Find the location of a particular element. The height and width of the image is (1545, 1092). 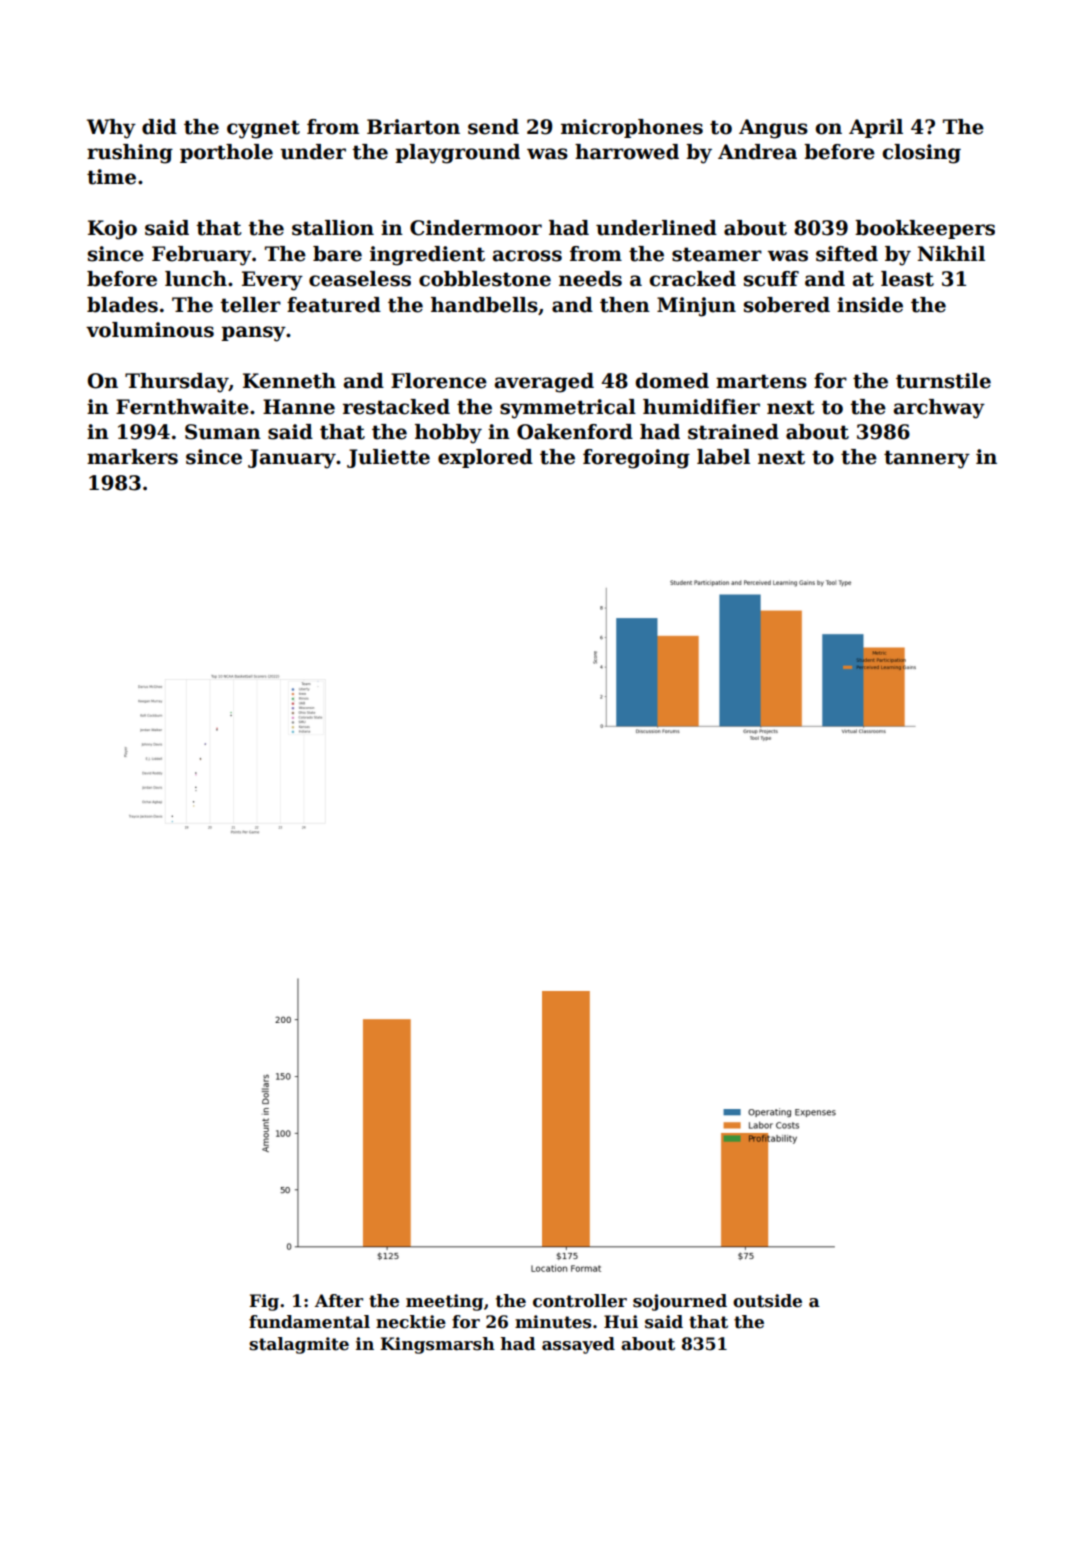

humidifier is located at coordinates (701, 407).
